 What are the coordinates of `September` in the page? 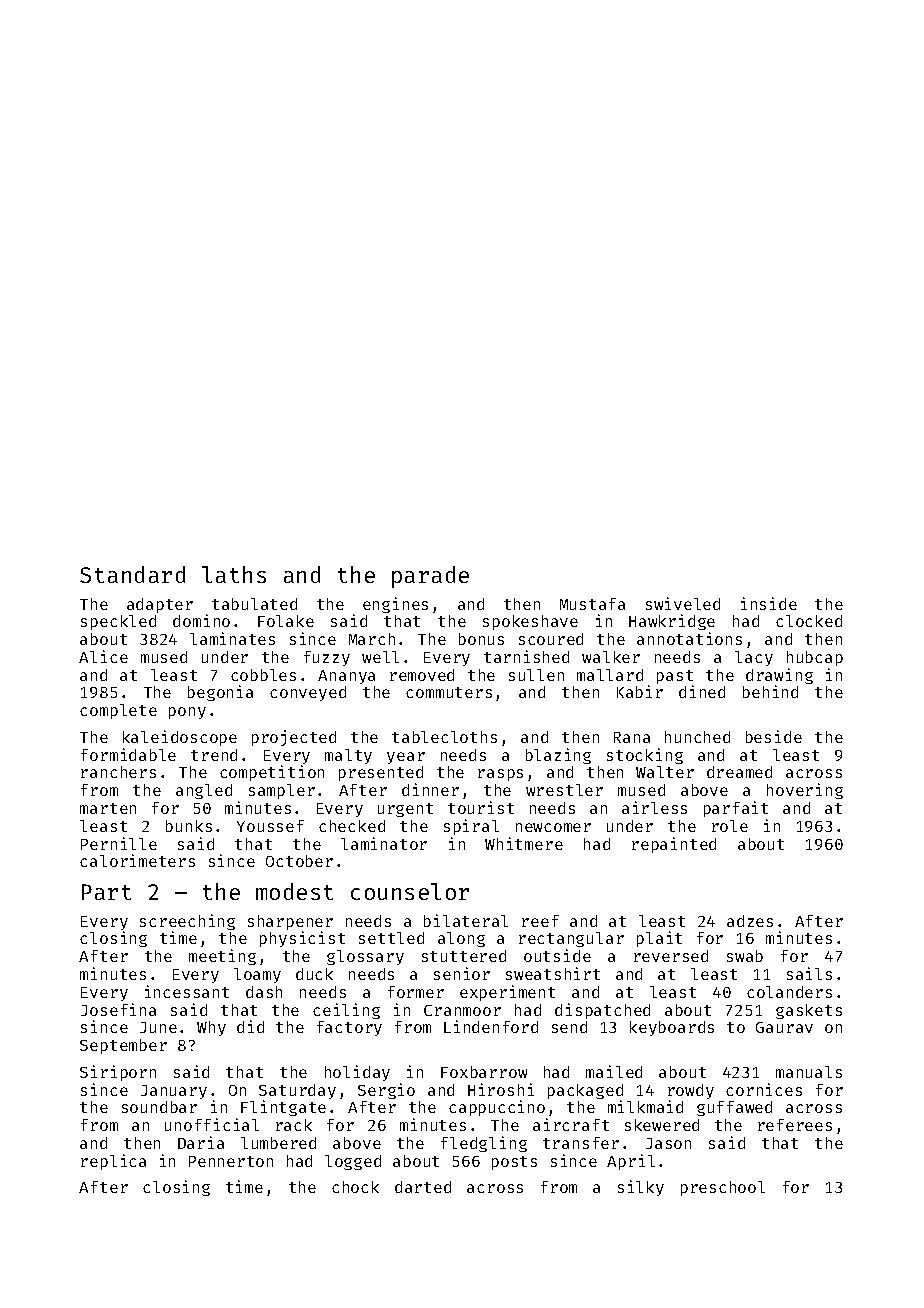 It's located at (123, 1046).
